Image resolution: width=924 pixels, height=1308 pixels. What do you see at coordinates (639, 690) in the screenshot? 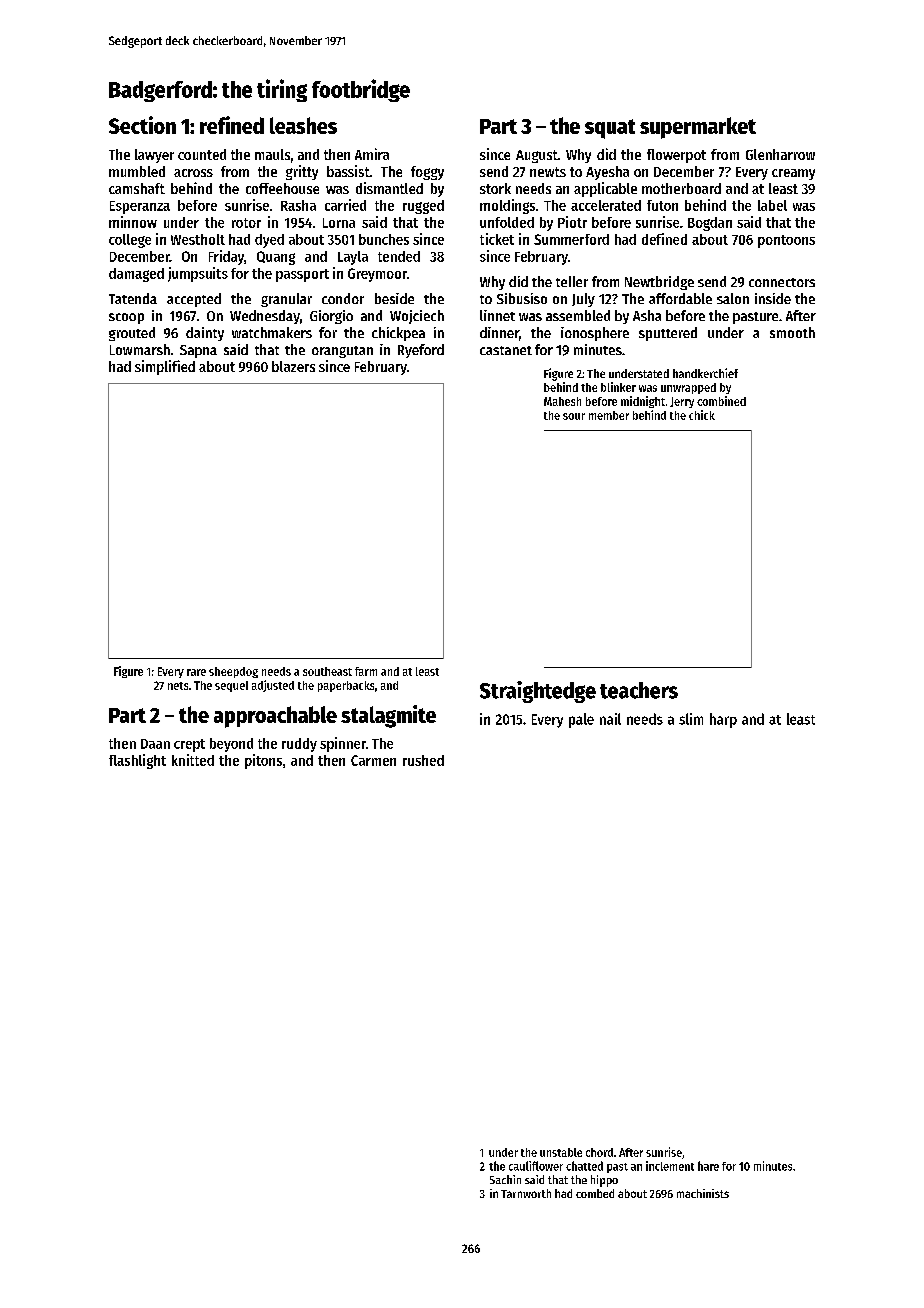
I see `teachers` at bounding box center [639, 690].
